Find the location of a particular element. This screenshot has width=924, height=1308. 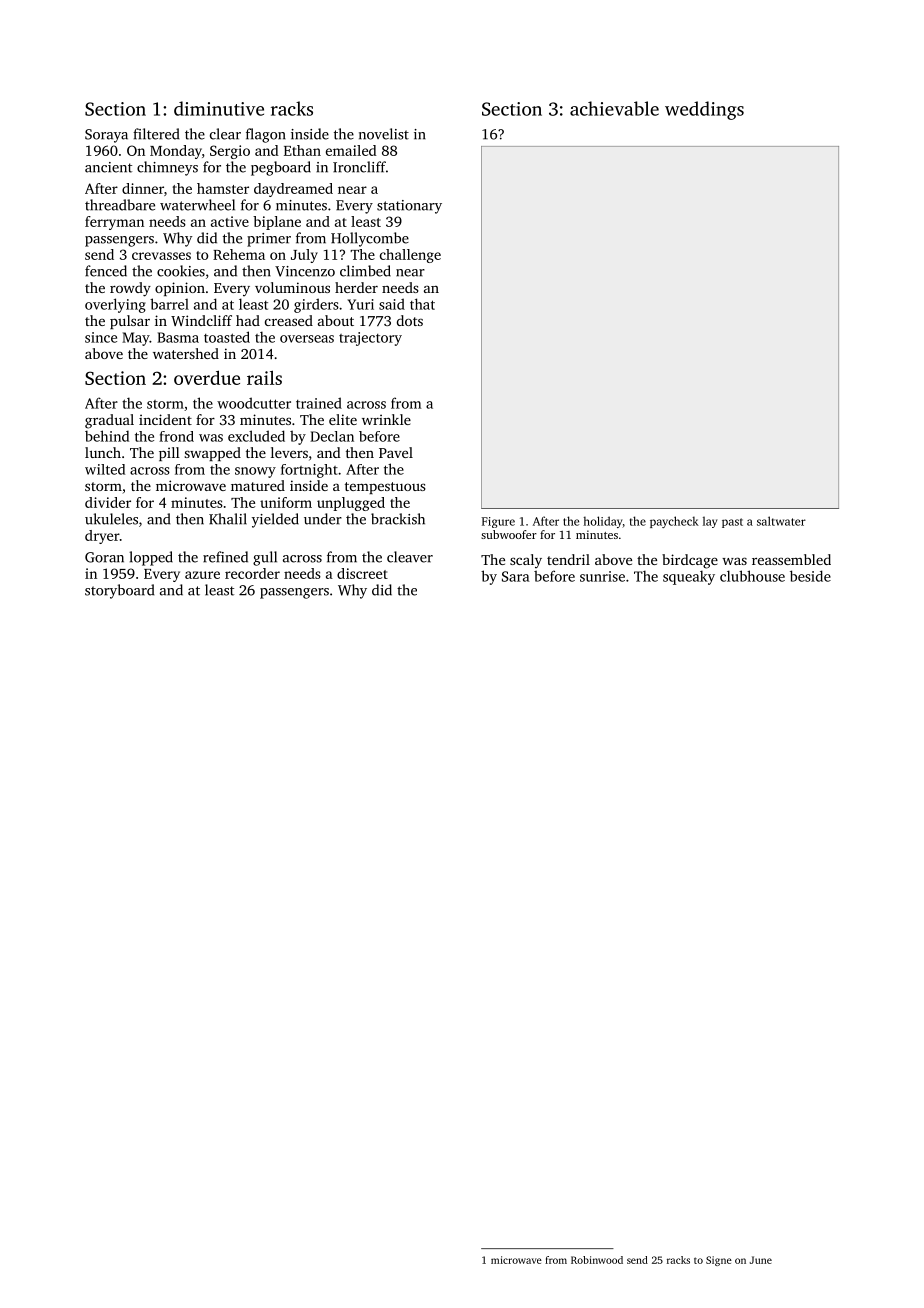

storyboard is located at coordinates (119, 591).
